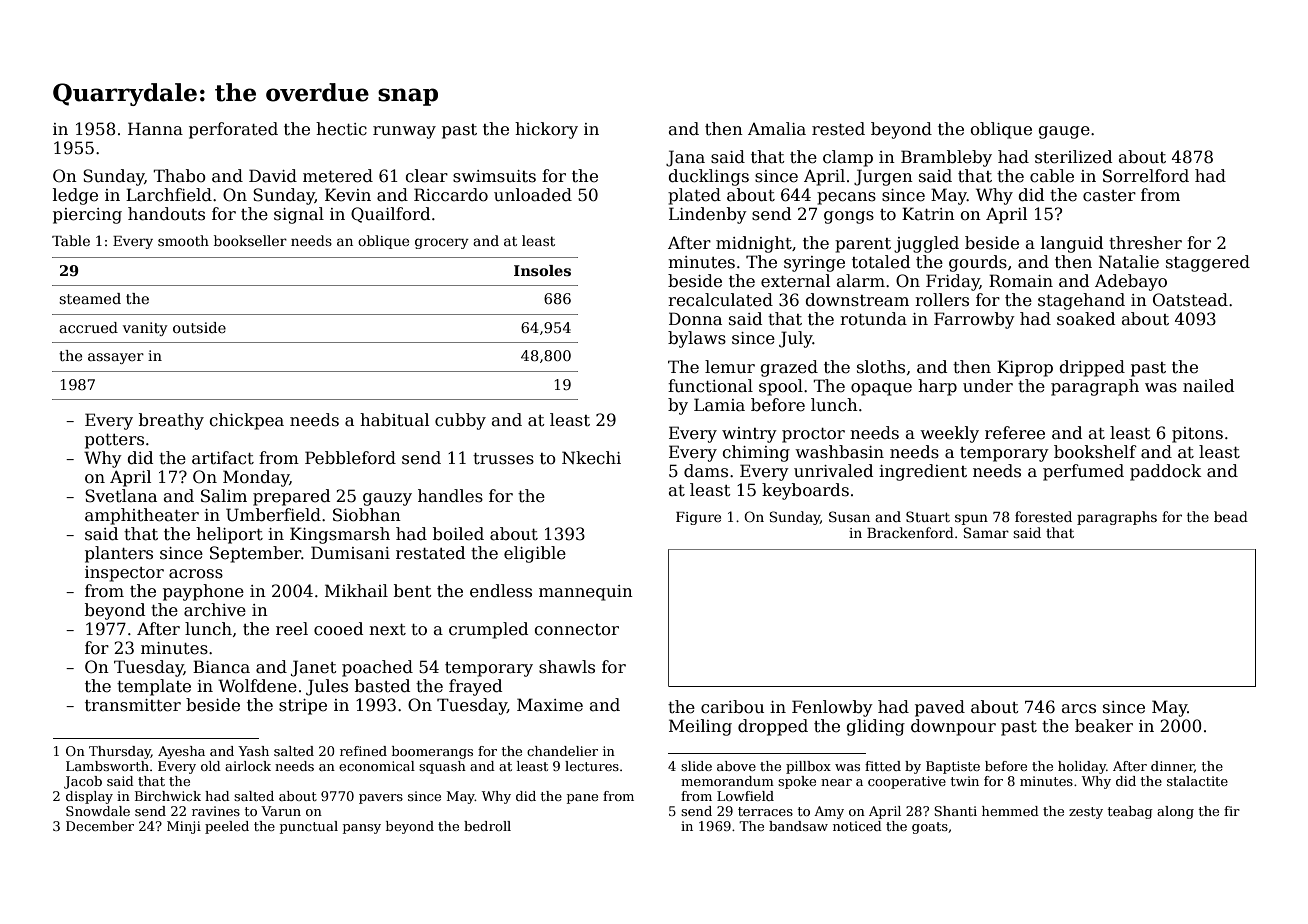  I want to click on Hanna, so click(155, 129).
